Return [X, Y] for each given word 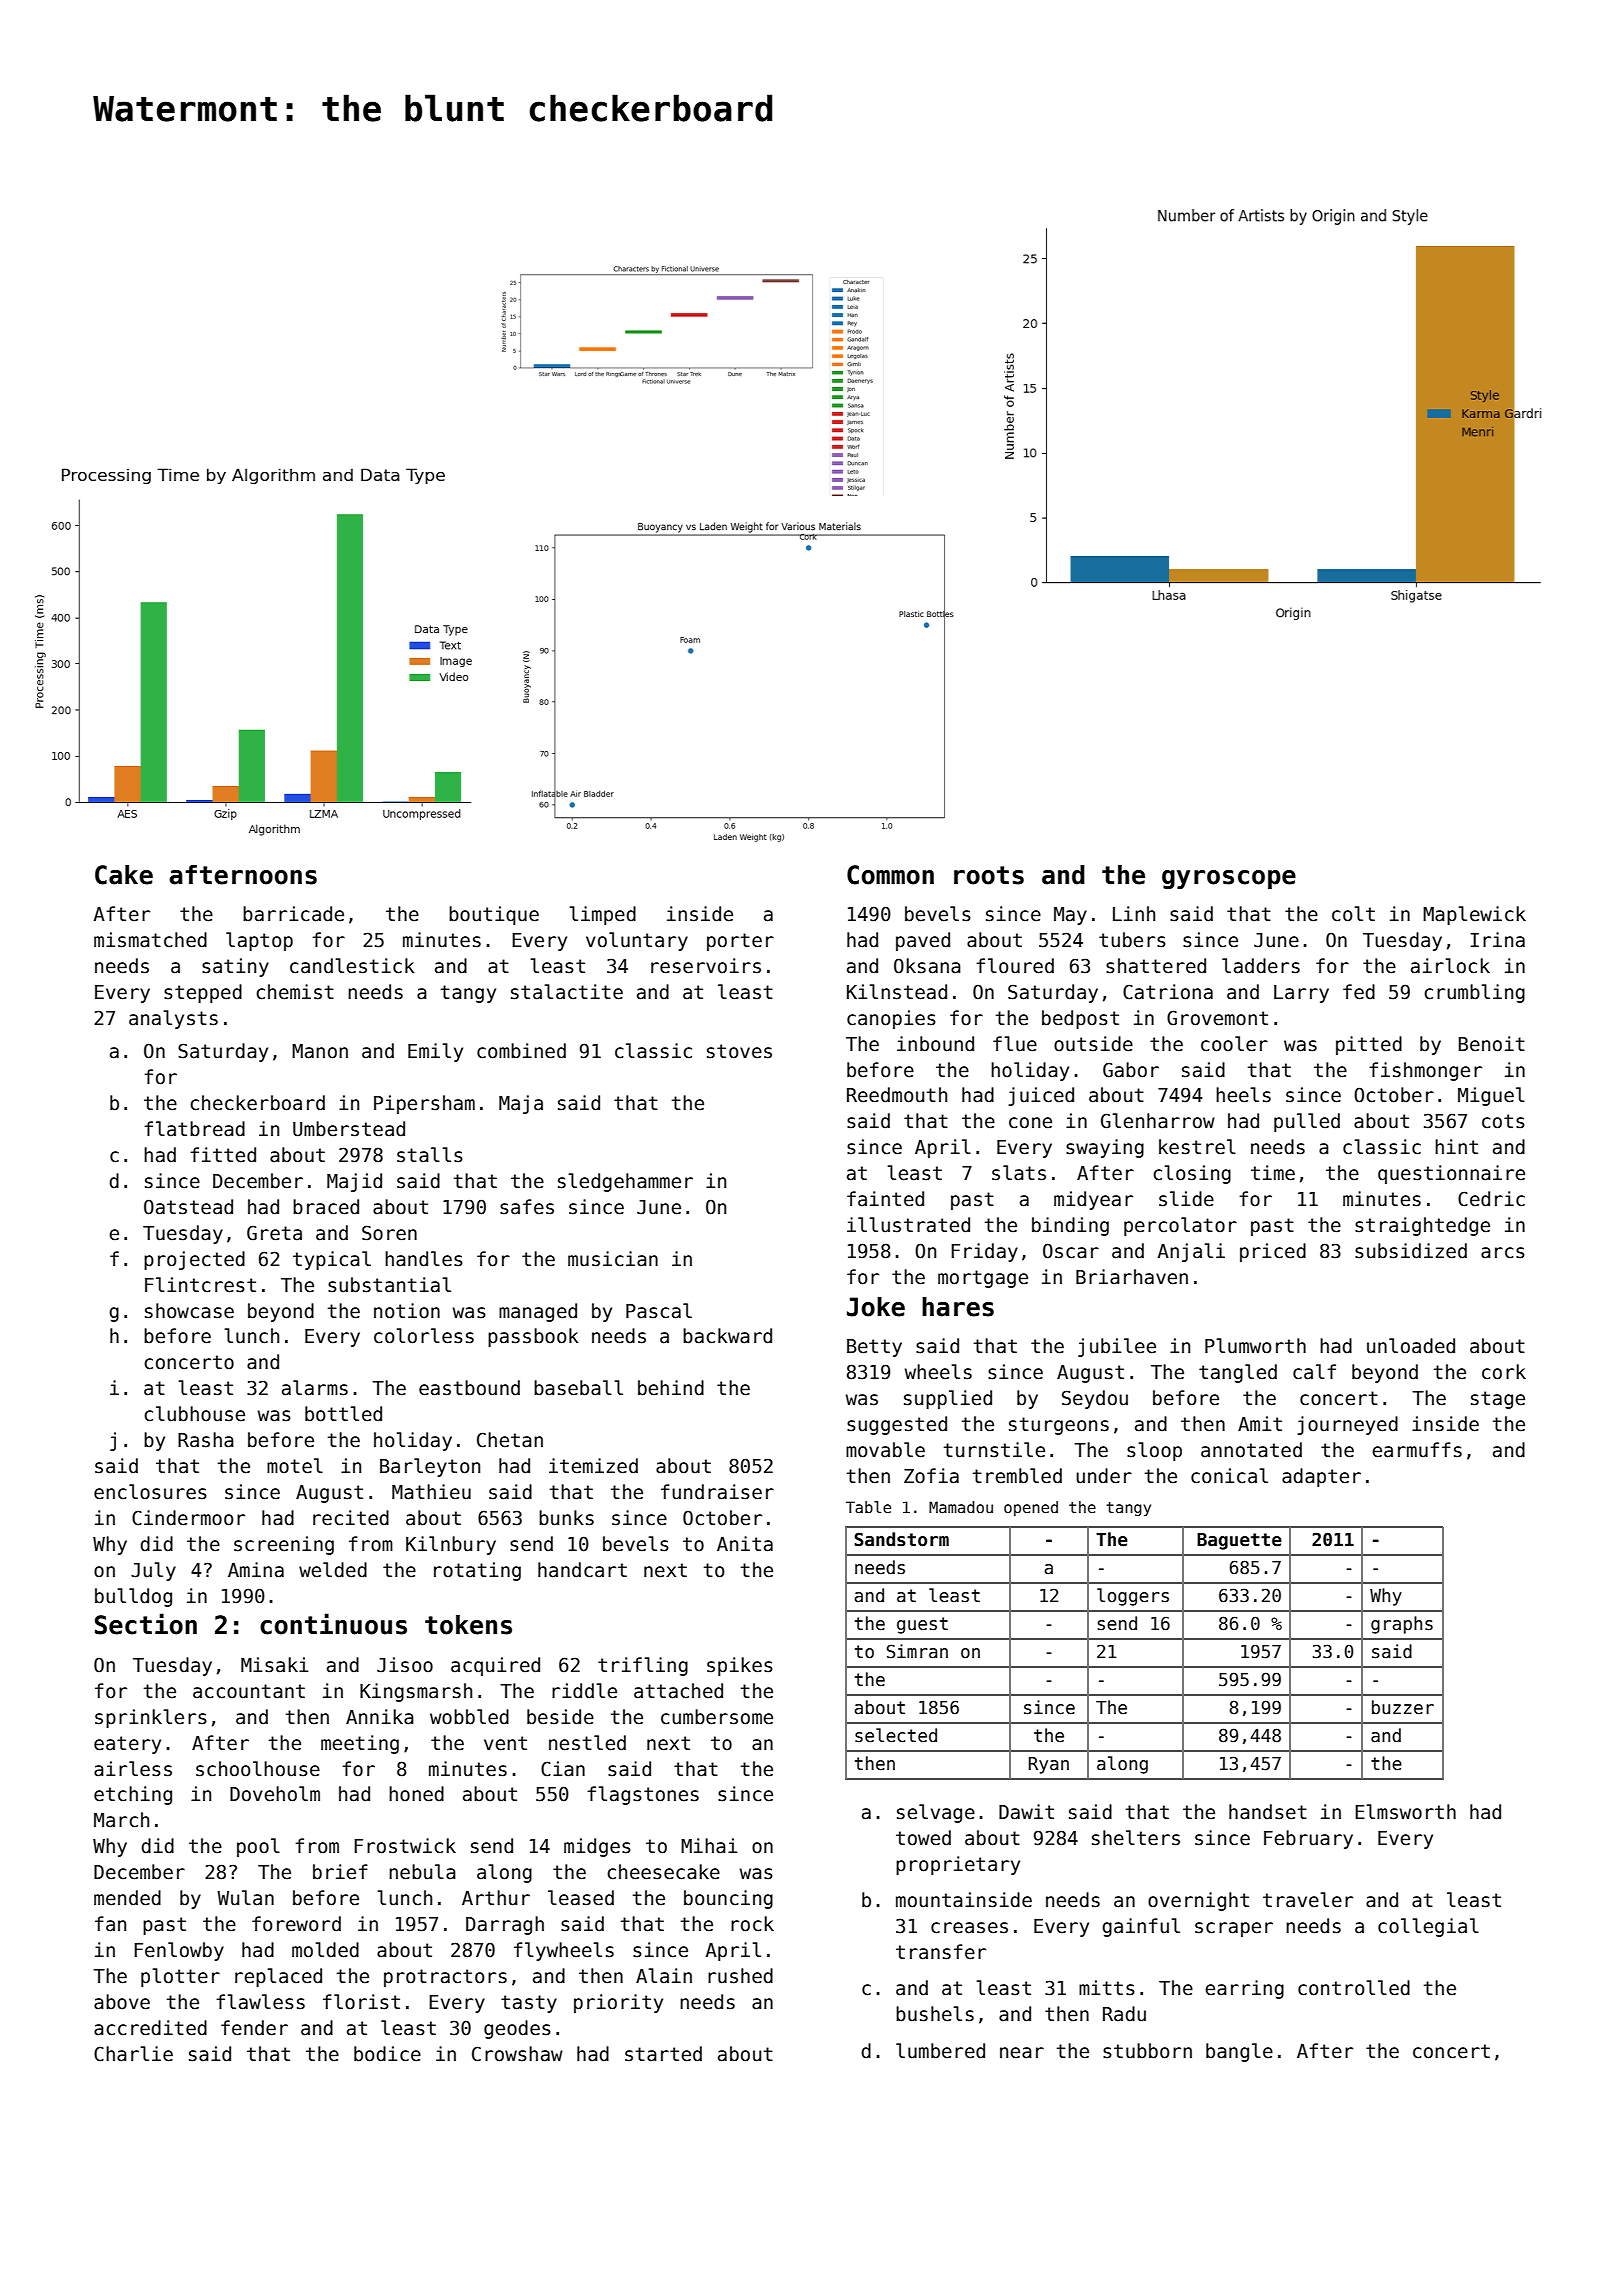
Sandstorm [901, 1539]
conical [1229, 1476]
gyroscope [1229, 879]
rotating [477, 1571]
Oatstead [188, 1207]
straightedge [1422, 1226]
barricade [293, 914]
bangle [1239, 2052]
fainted [885, 1199]
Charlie [133, 2054]
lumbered [940, 2051]
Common [890, 875]
